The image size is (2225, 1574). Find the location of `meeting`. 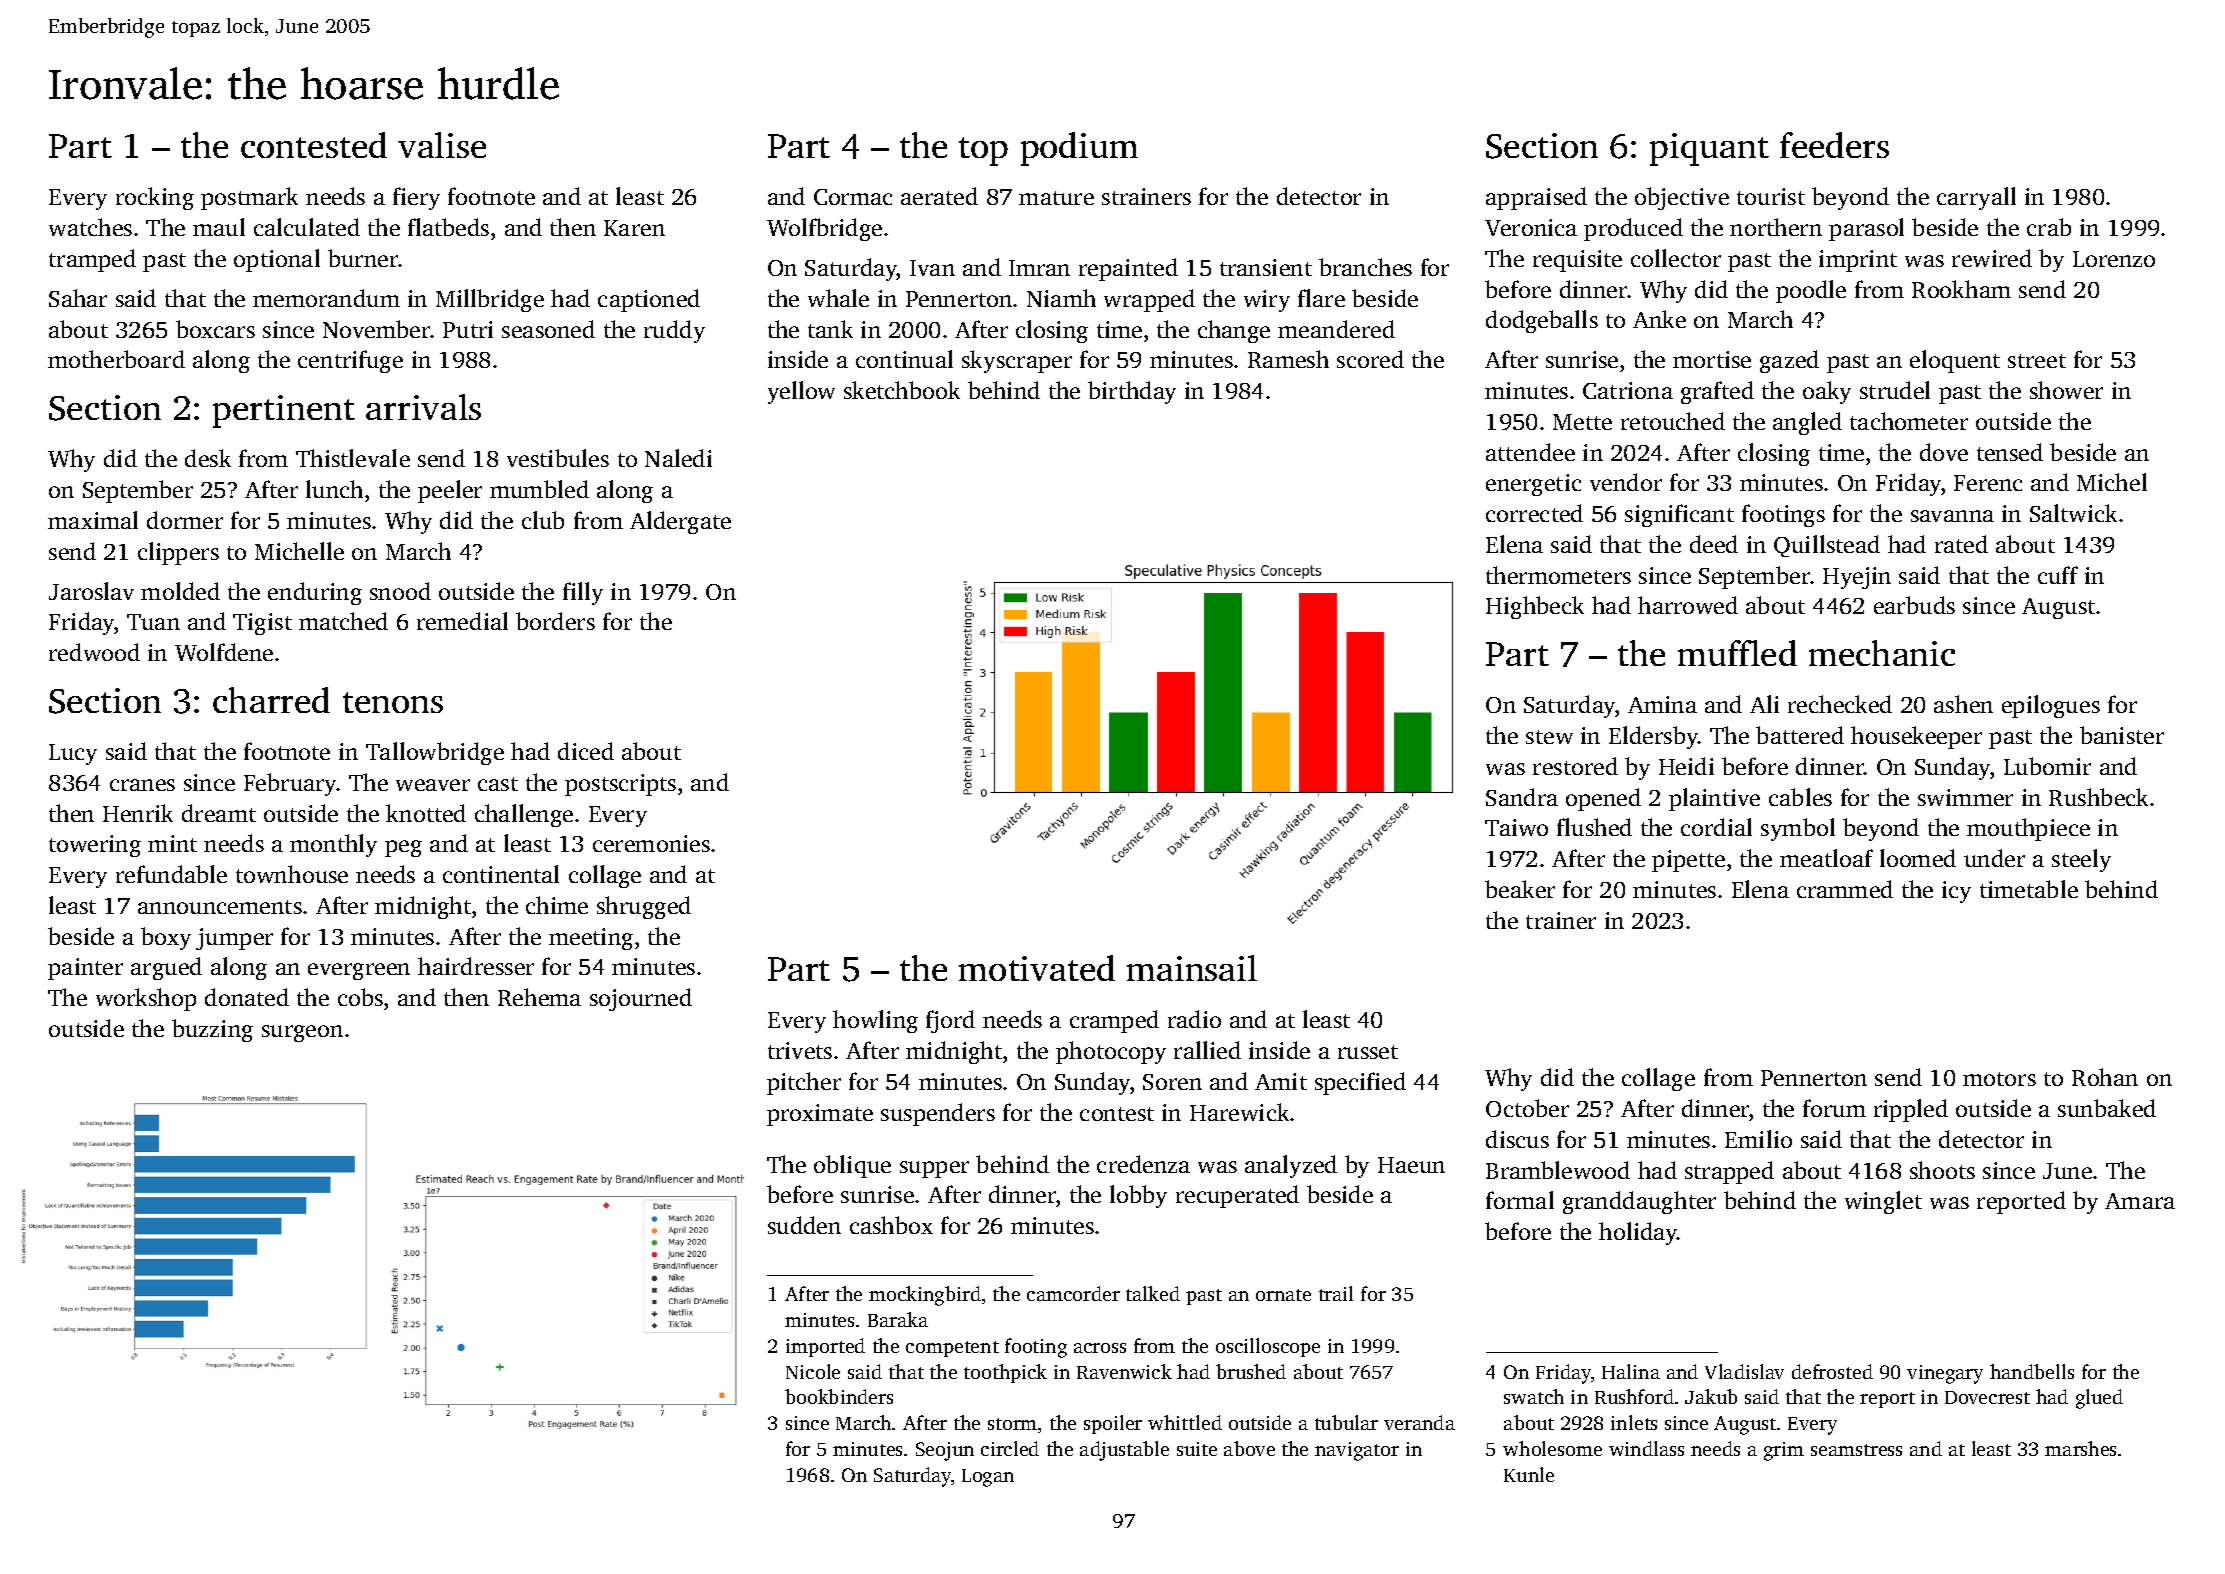

meeting is located at coordinates (591, 939).
